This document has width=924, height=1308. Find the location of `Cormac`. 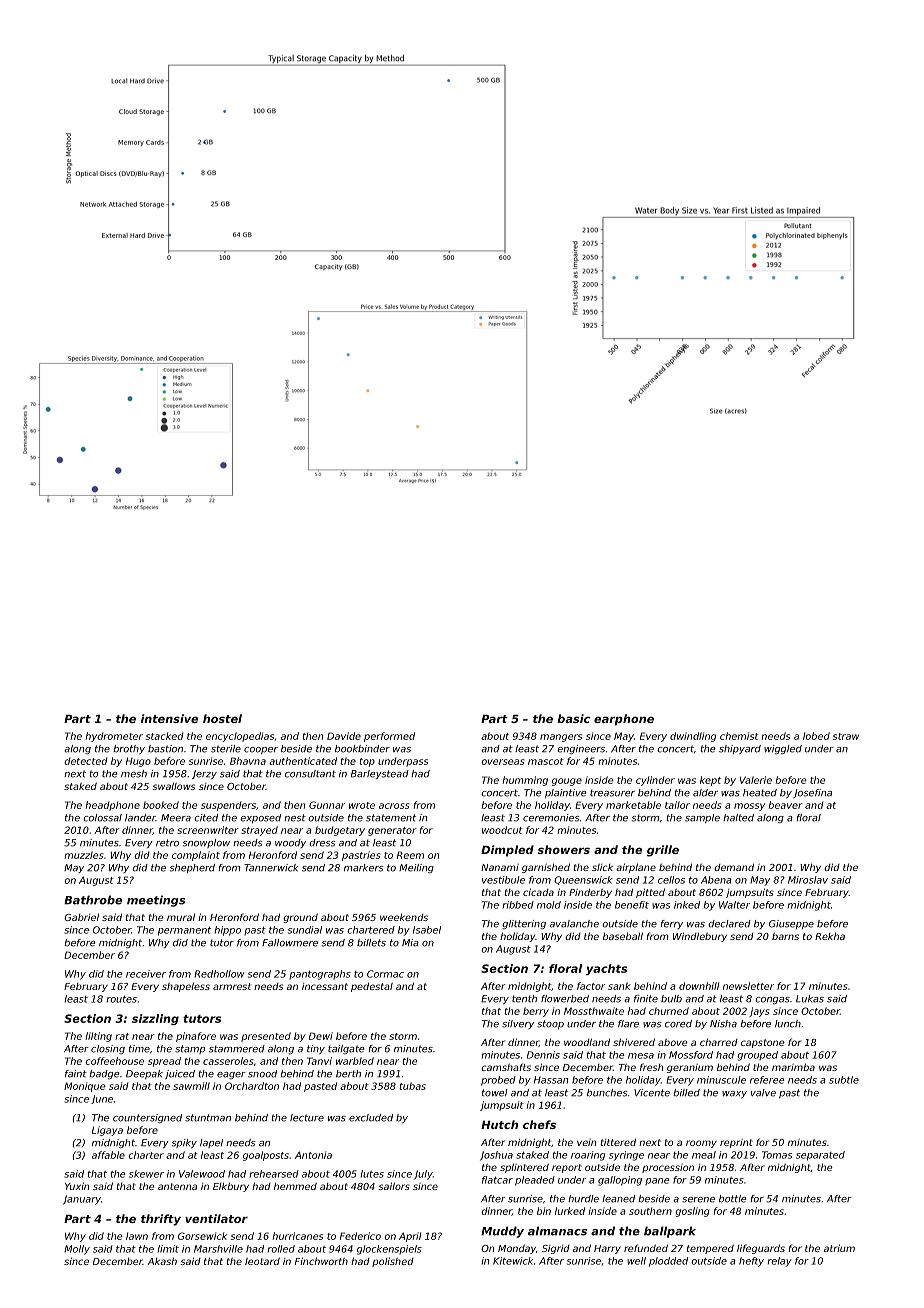

Cormac is located at coordinates (385, 974).
